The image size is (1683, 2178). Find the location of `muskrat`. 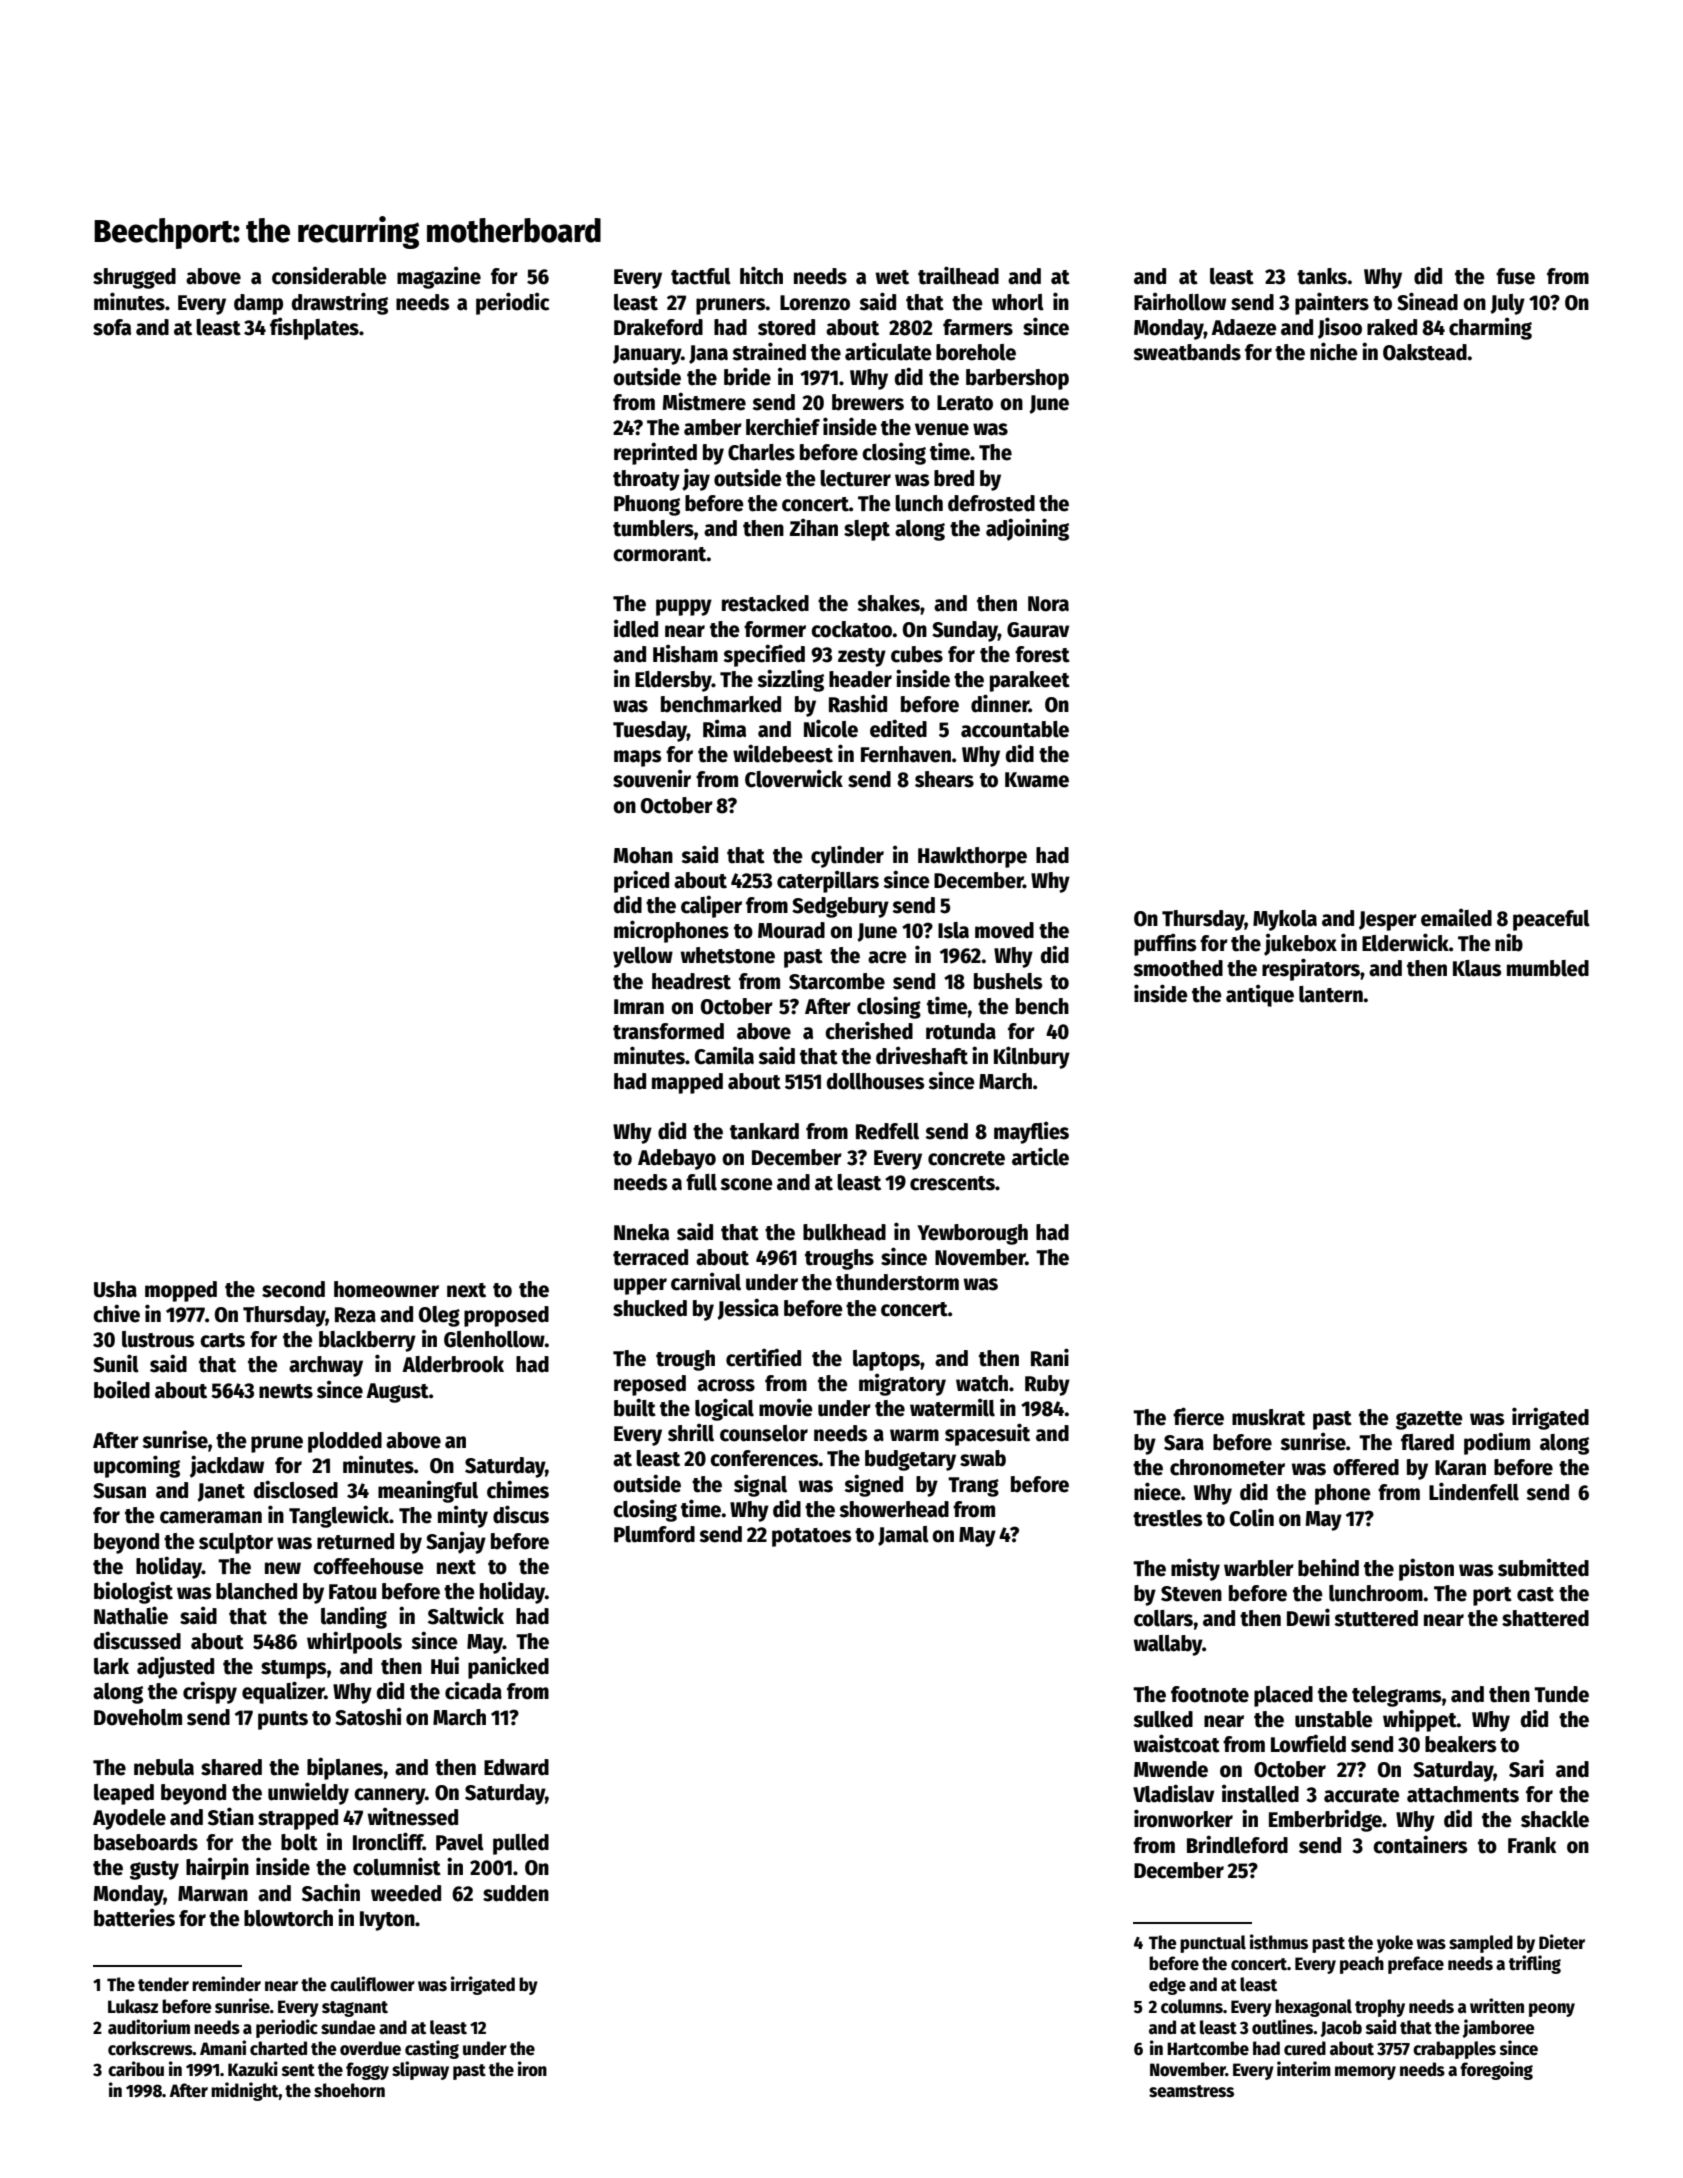

muskrat is located at coordinates (1268, 1417).
